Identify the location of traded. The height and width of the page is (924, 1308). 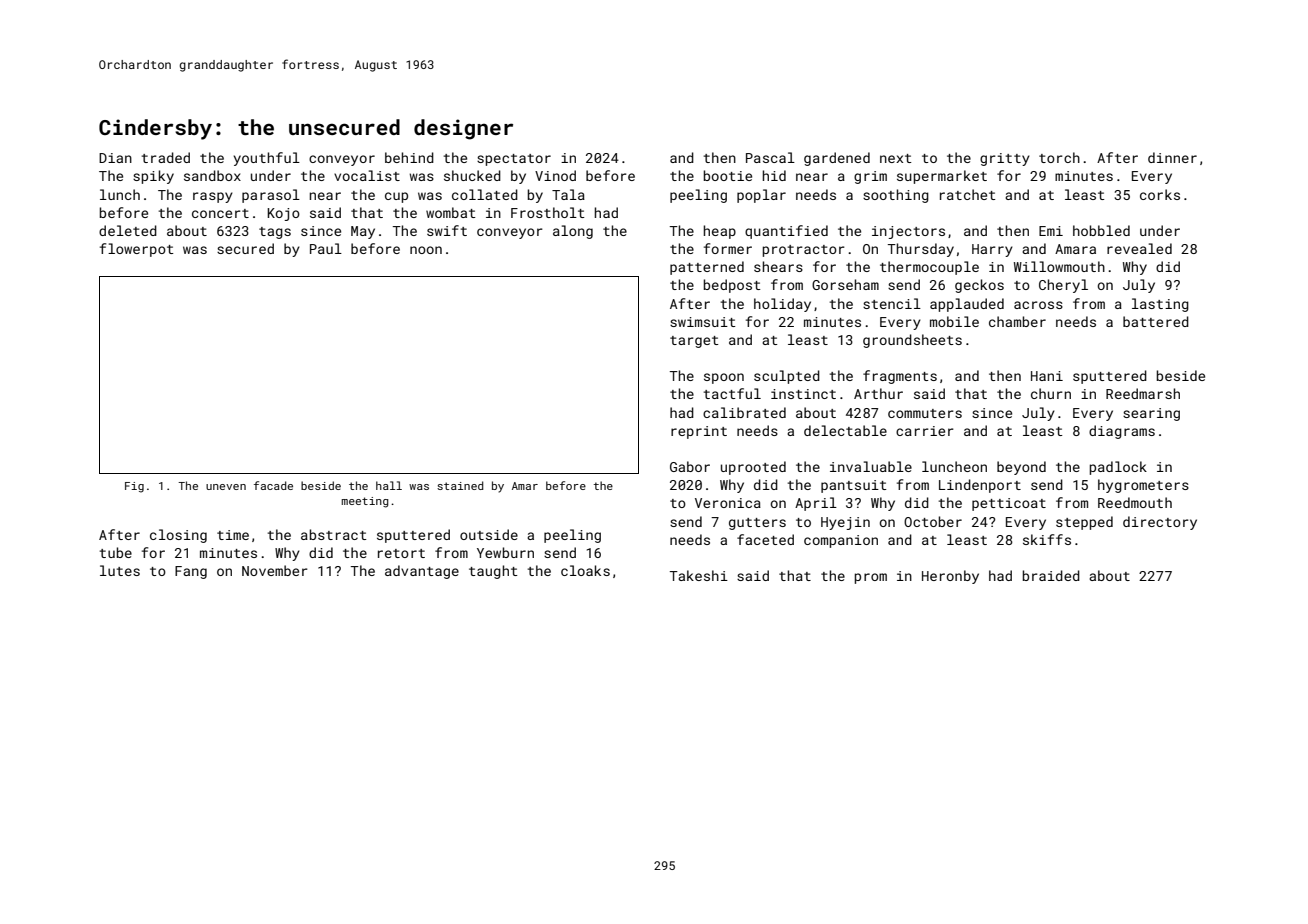
(166, 157).
